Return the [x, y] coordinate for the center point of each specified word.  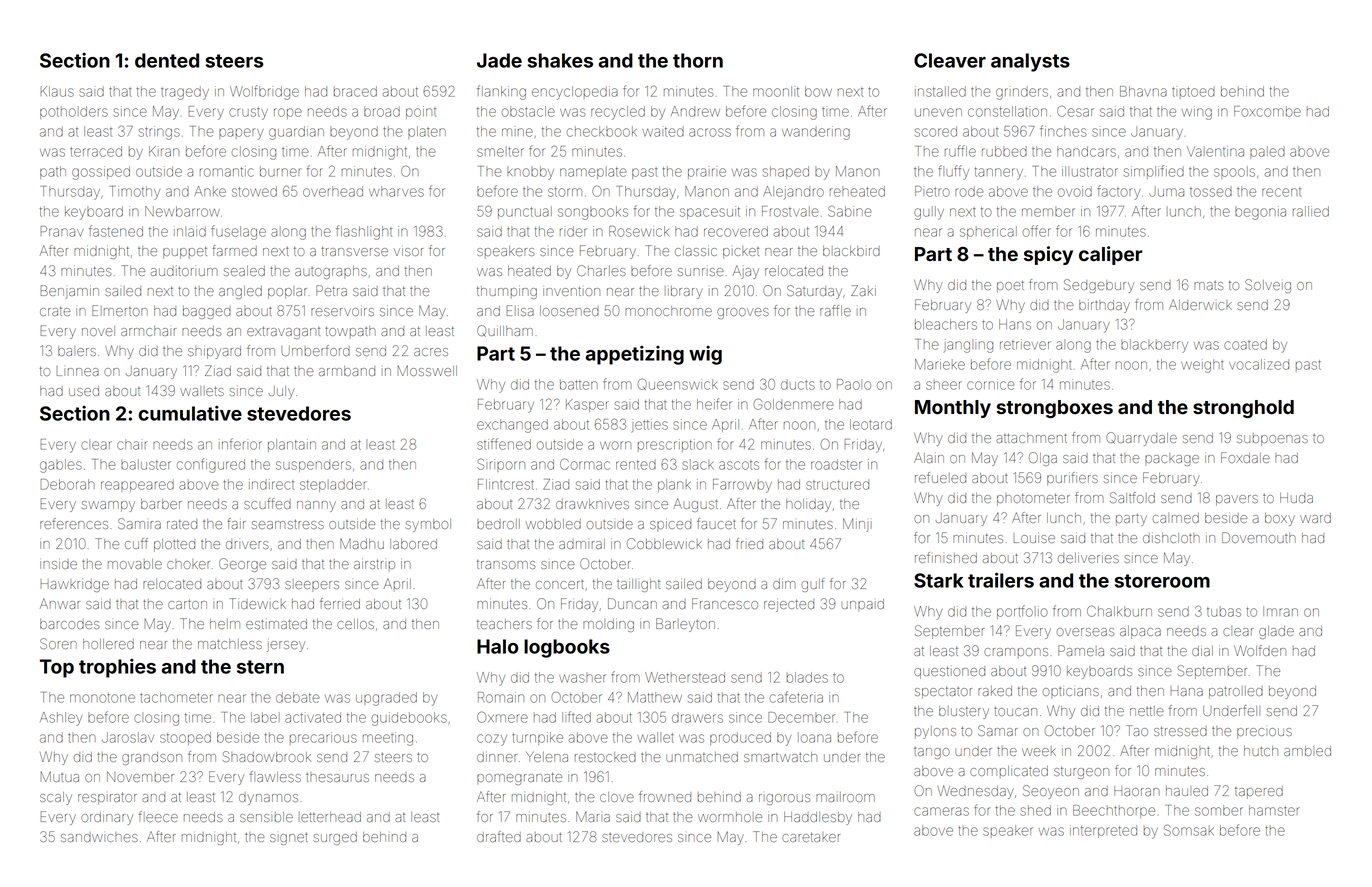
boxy [1280, 519]
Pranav [62, 231]
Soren [58, 643]
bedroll [498, 524]
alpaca [1140, 632]
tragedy [185, 93]
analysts [1030, 62]
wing [1197, 113]
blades [807, 677]
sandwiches [99, 837]
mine [517, 132]
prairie [707, 173]
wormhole [730, 817]
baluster [146, 464]
